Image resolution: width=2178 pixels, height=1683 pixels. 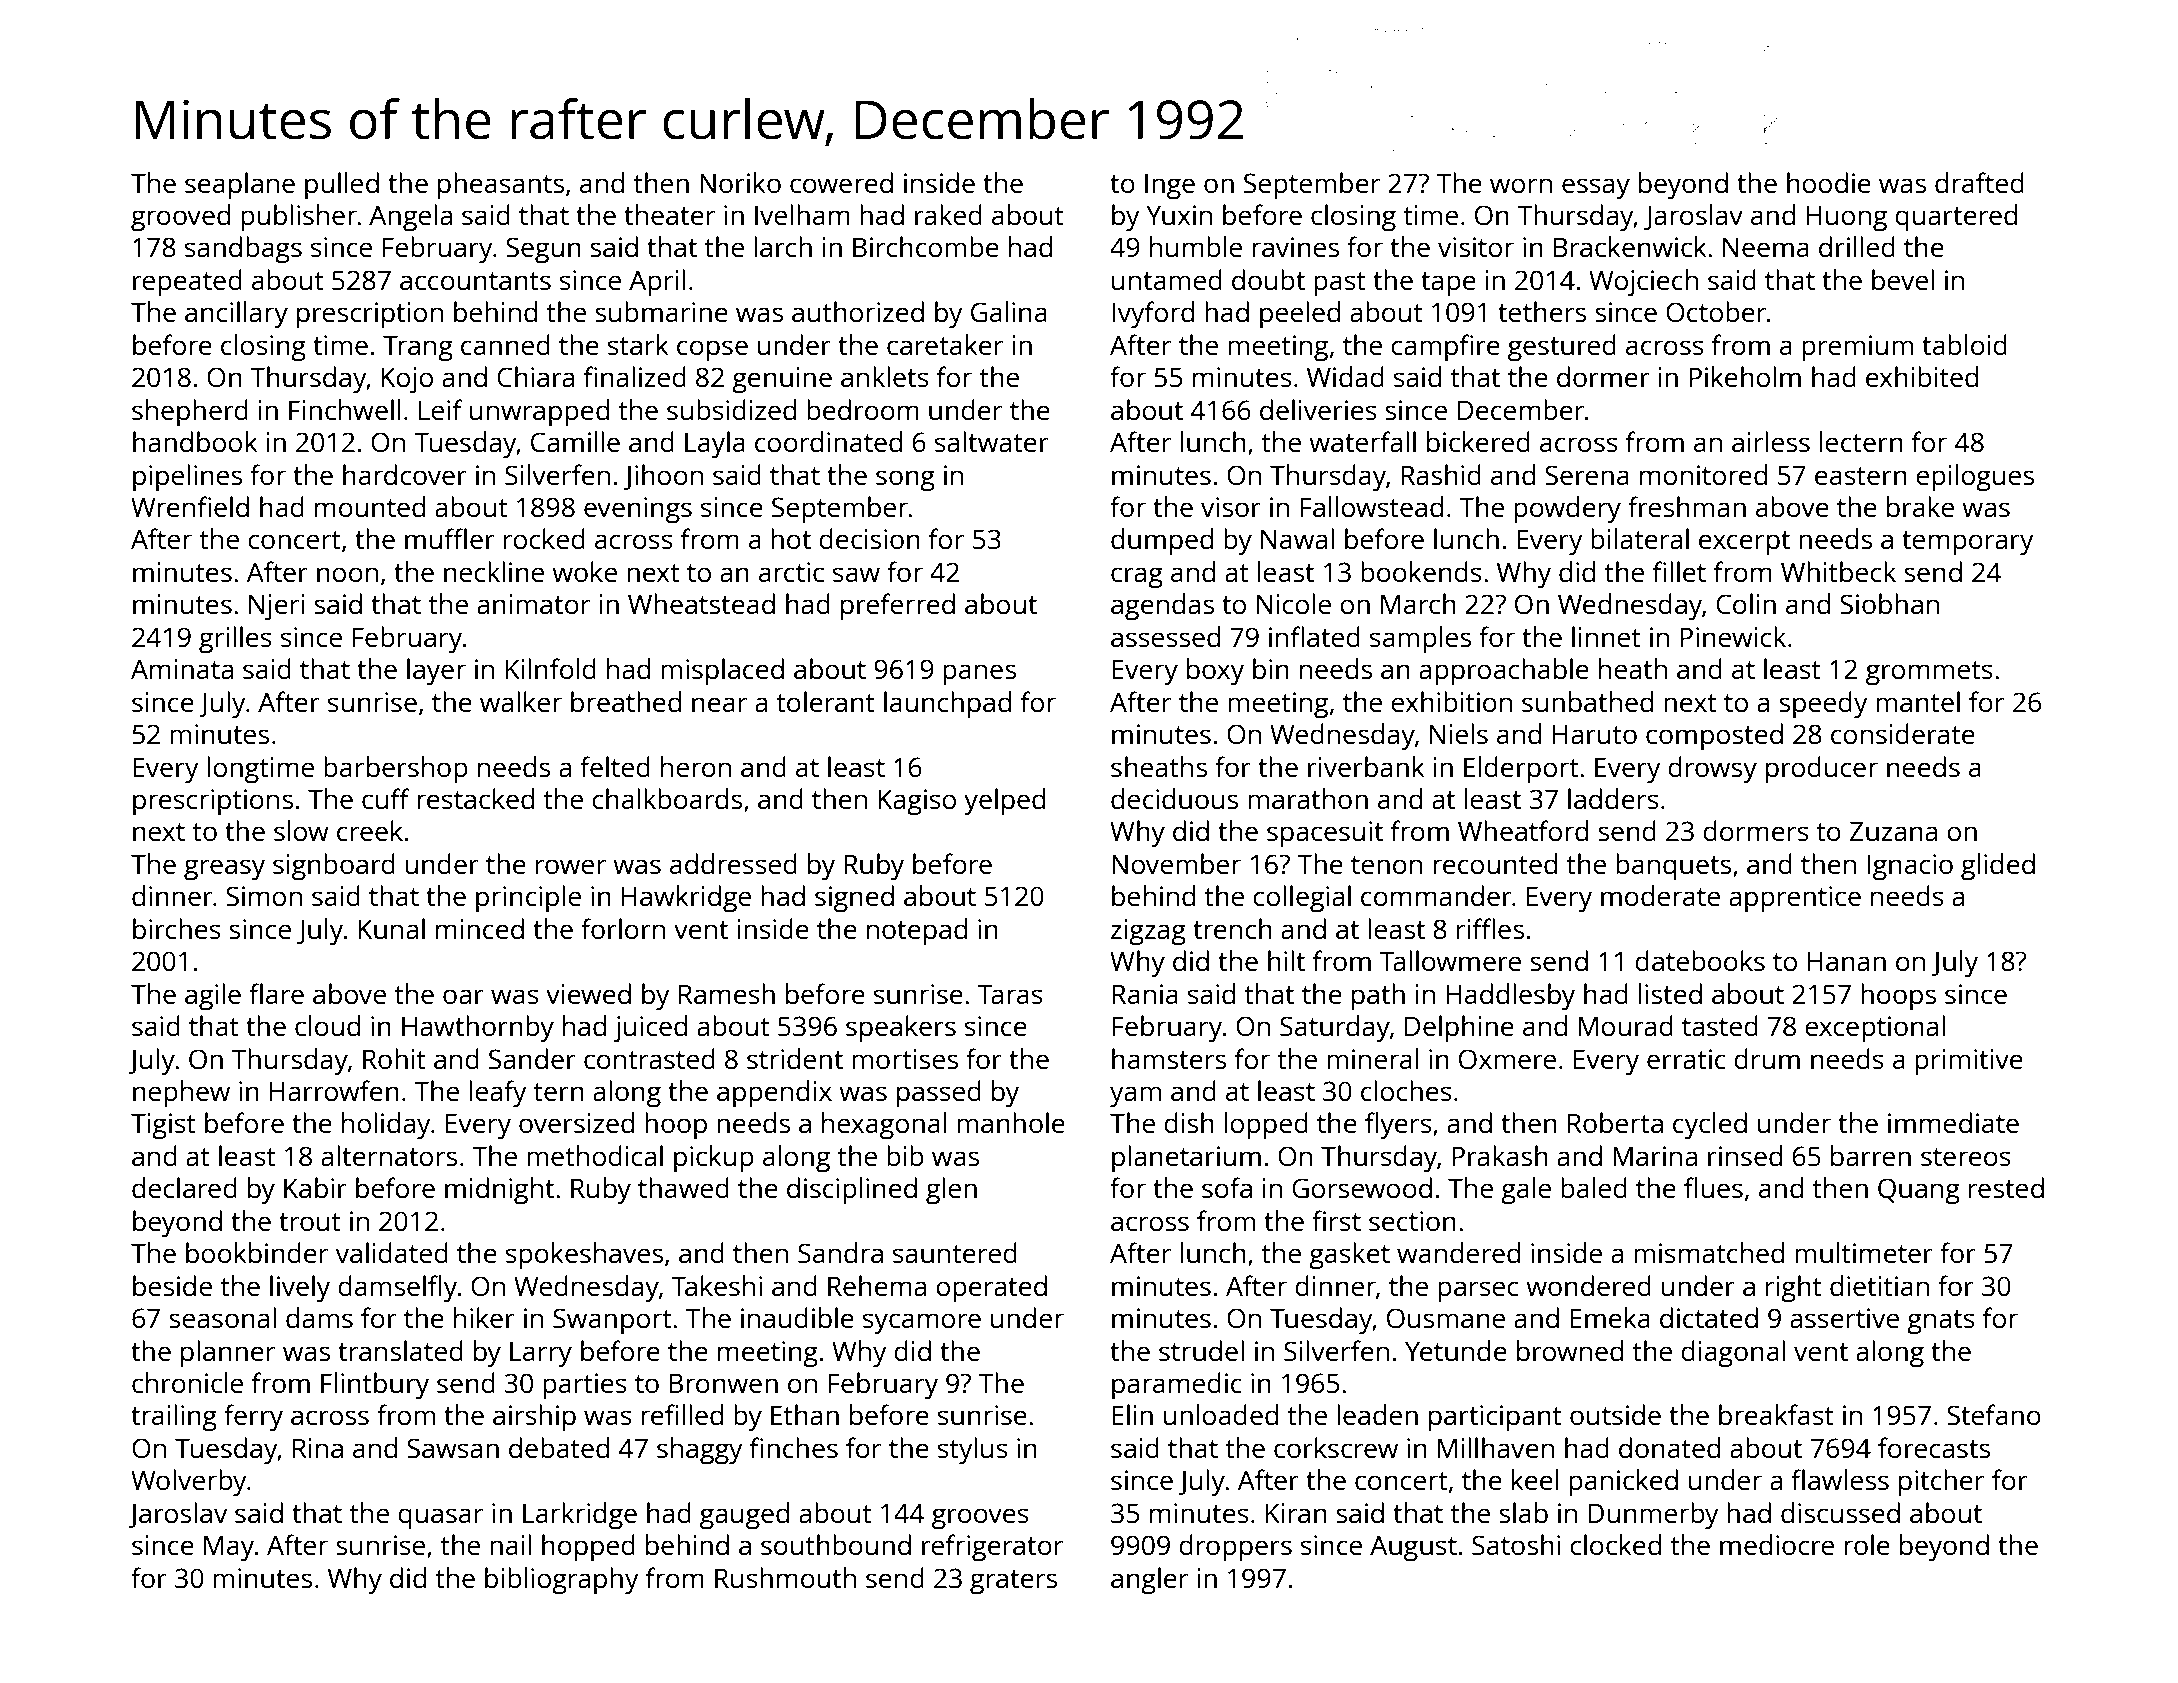 I want to click on deciduous, so click(x=1174, y=798).
